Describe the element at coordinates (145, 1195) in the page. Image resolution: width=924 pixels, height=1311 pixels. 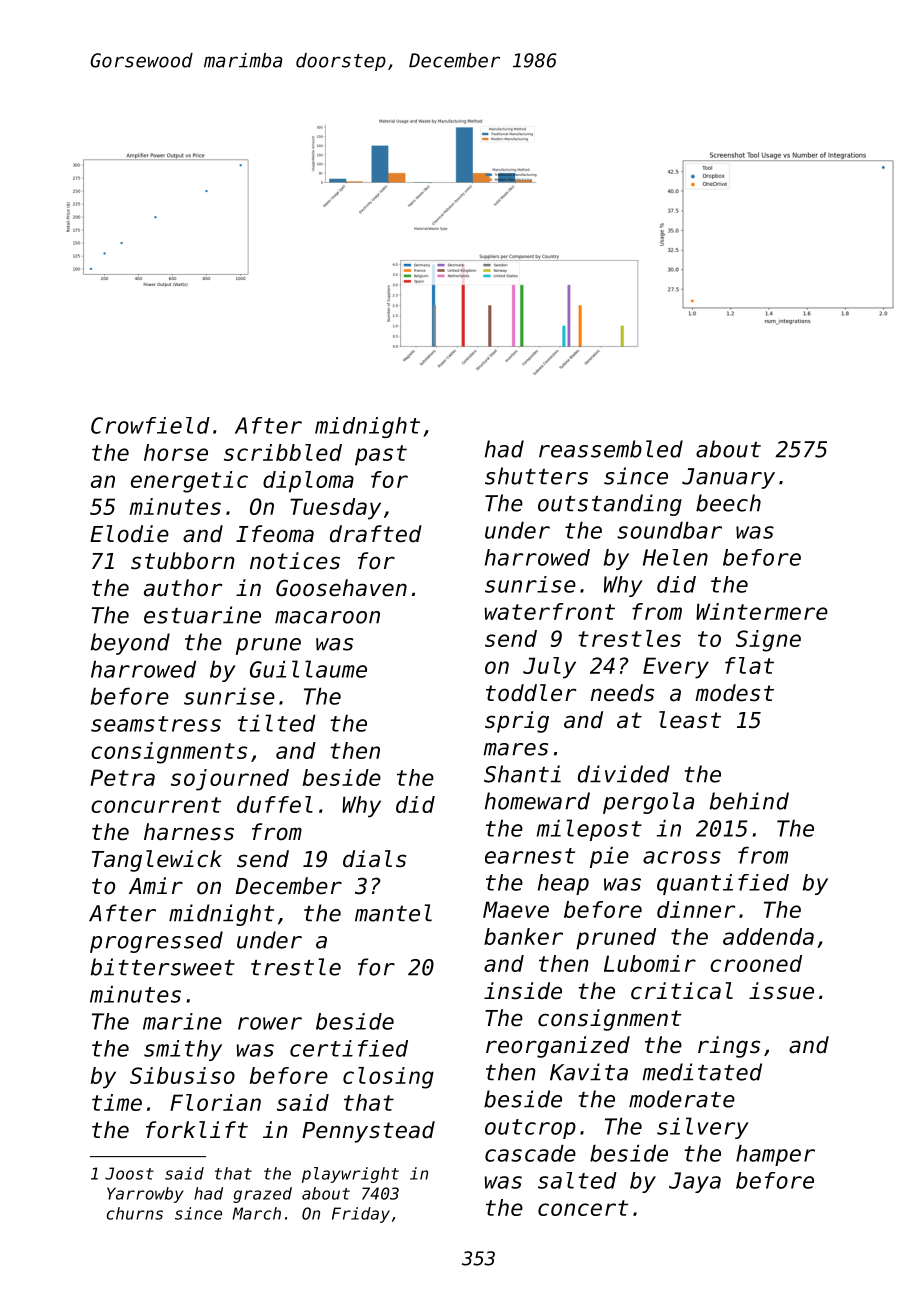
I see `Yarrowby` at that location.
